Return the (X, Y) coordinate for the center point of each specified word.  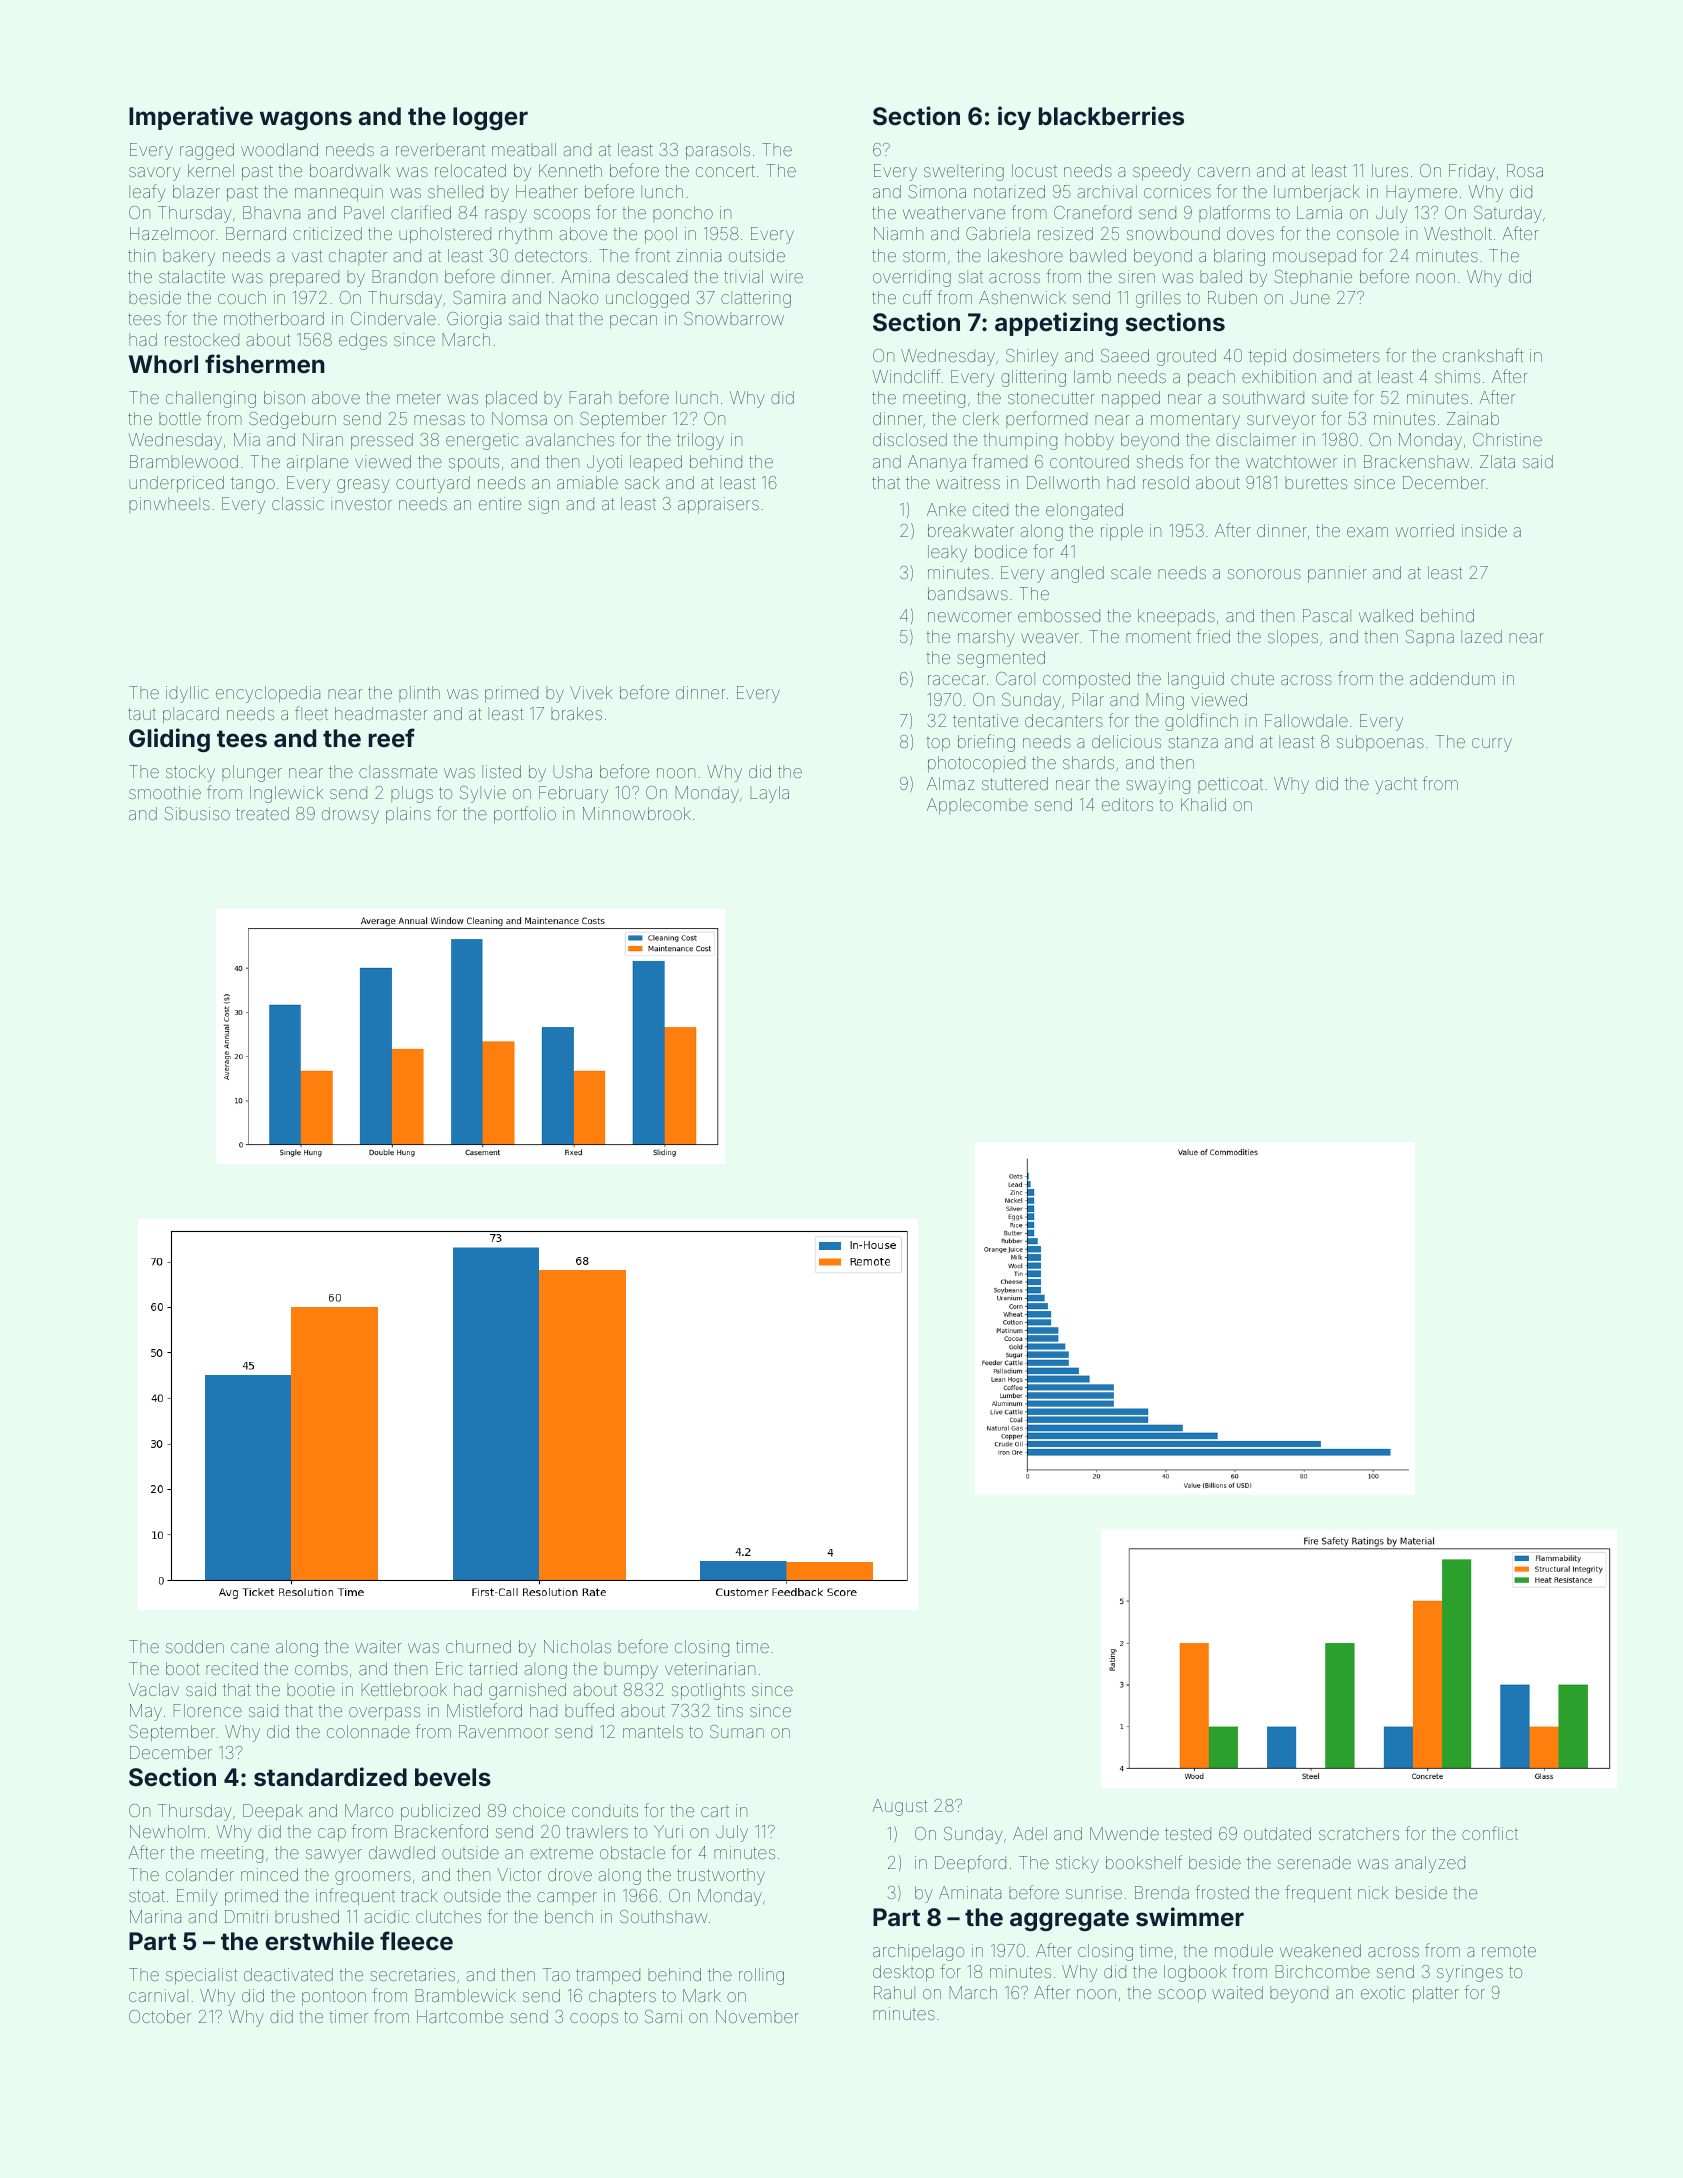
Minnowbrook (637, 813)
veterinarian (710, 1668)
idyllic (187, 694)
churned (478, 1646)
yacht (1396, 785)
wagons (306, 120)
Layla (770, 794)
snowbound (1173, 233)
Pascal (1327, 615)
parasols (718, 151)
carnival (158, 1995)
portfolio (525, 815)
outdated (1277, 1833)
